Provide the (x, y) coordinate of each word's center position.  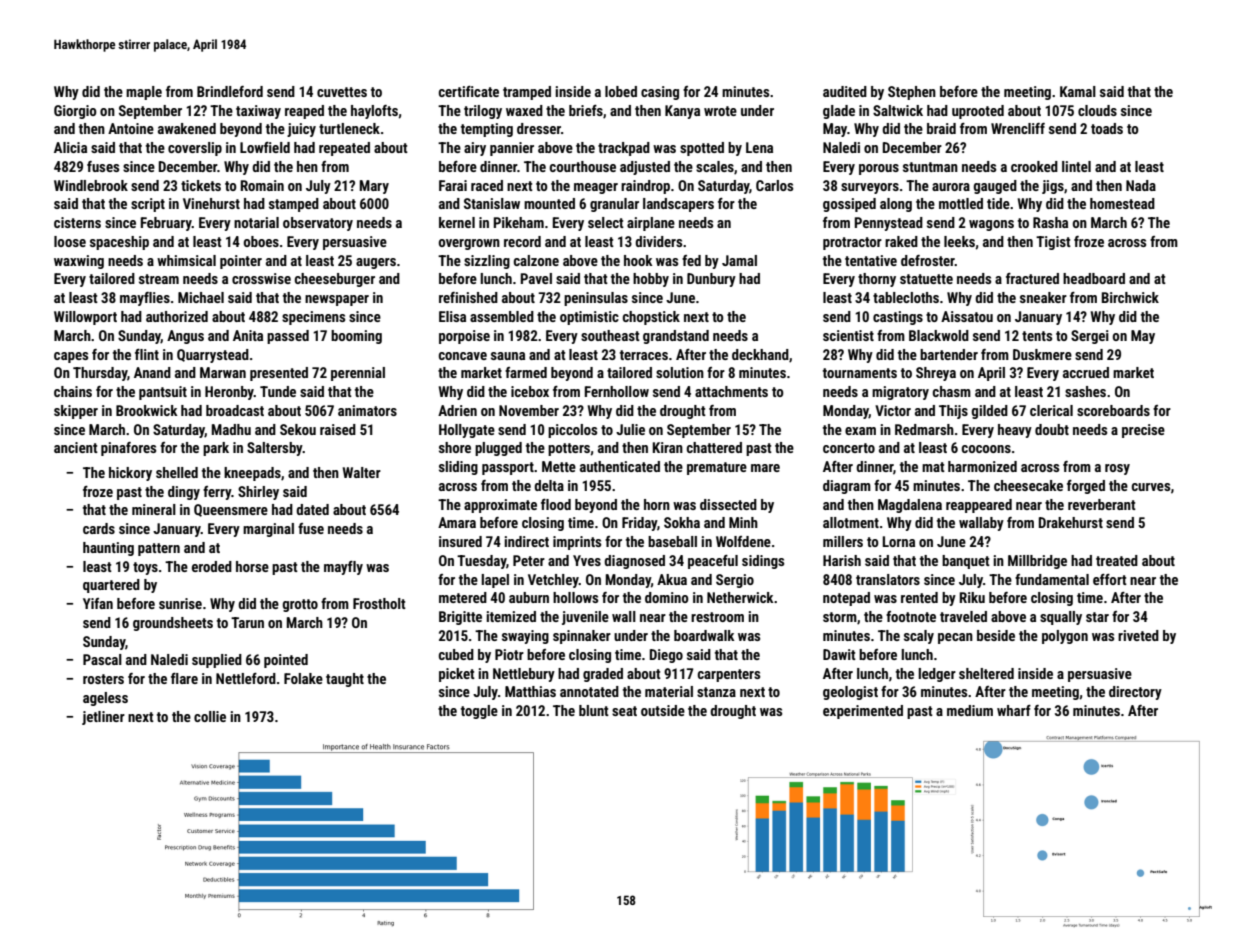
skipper (76, 412)
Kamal (1078, 91)
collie (210, 716)
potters (569, 449)
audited (845, 91)
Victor (893, 410)
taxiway (258, 112)
